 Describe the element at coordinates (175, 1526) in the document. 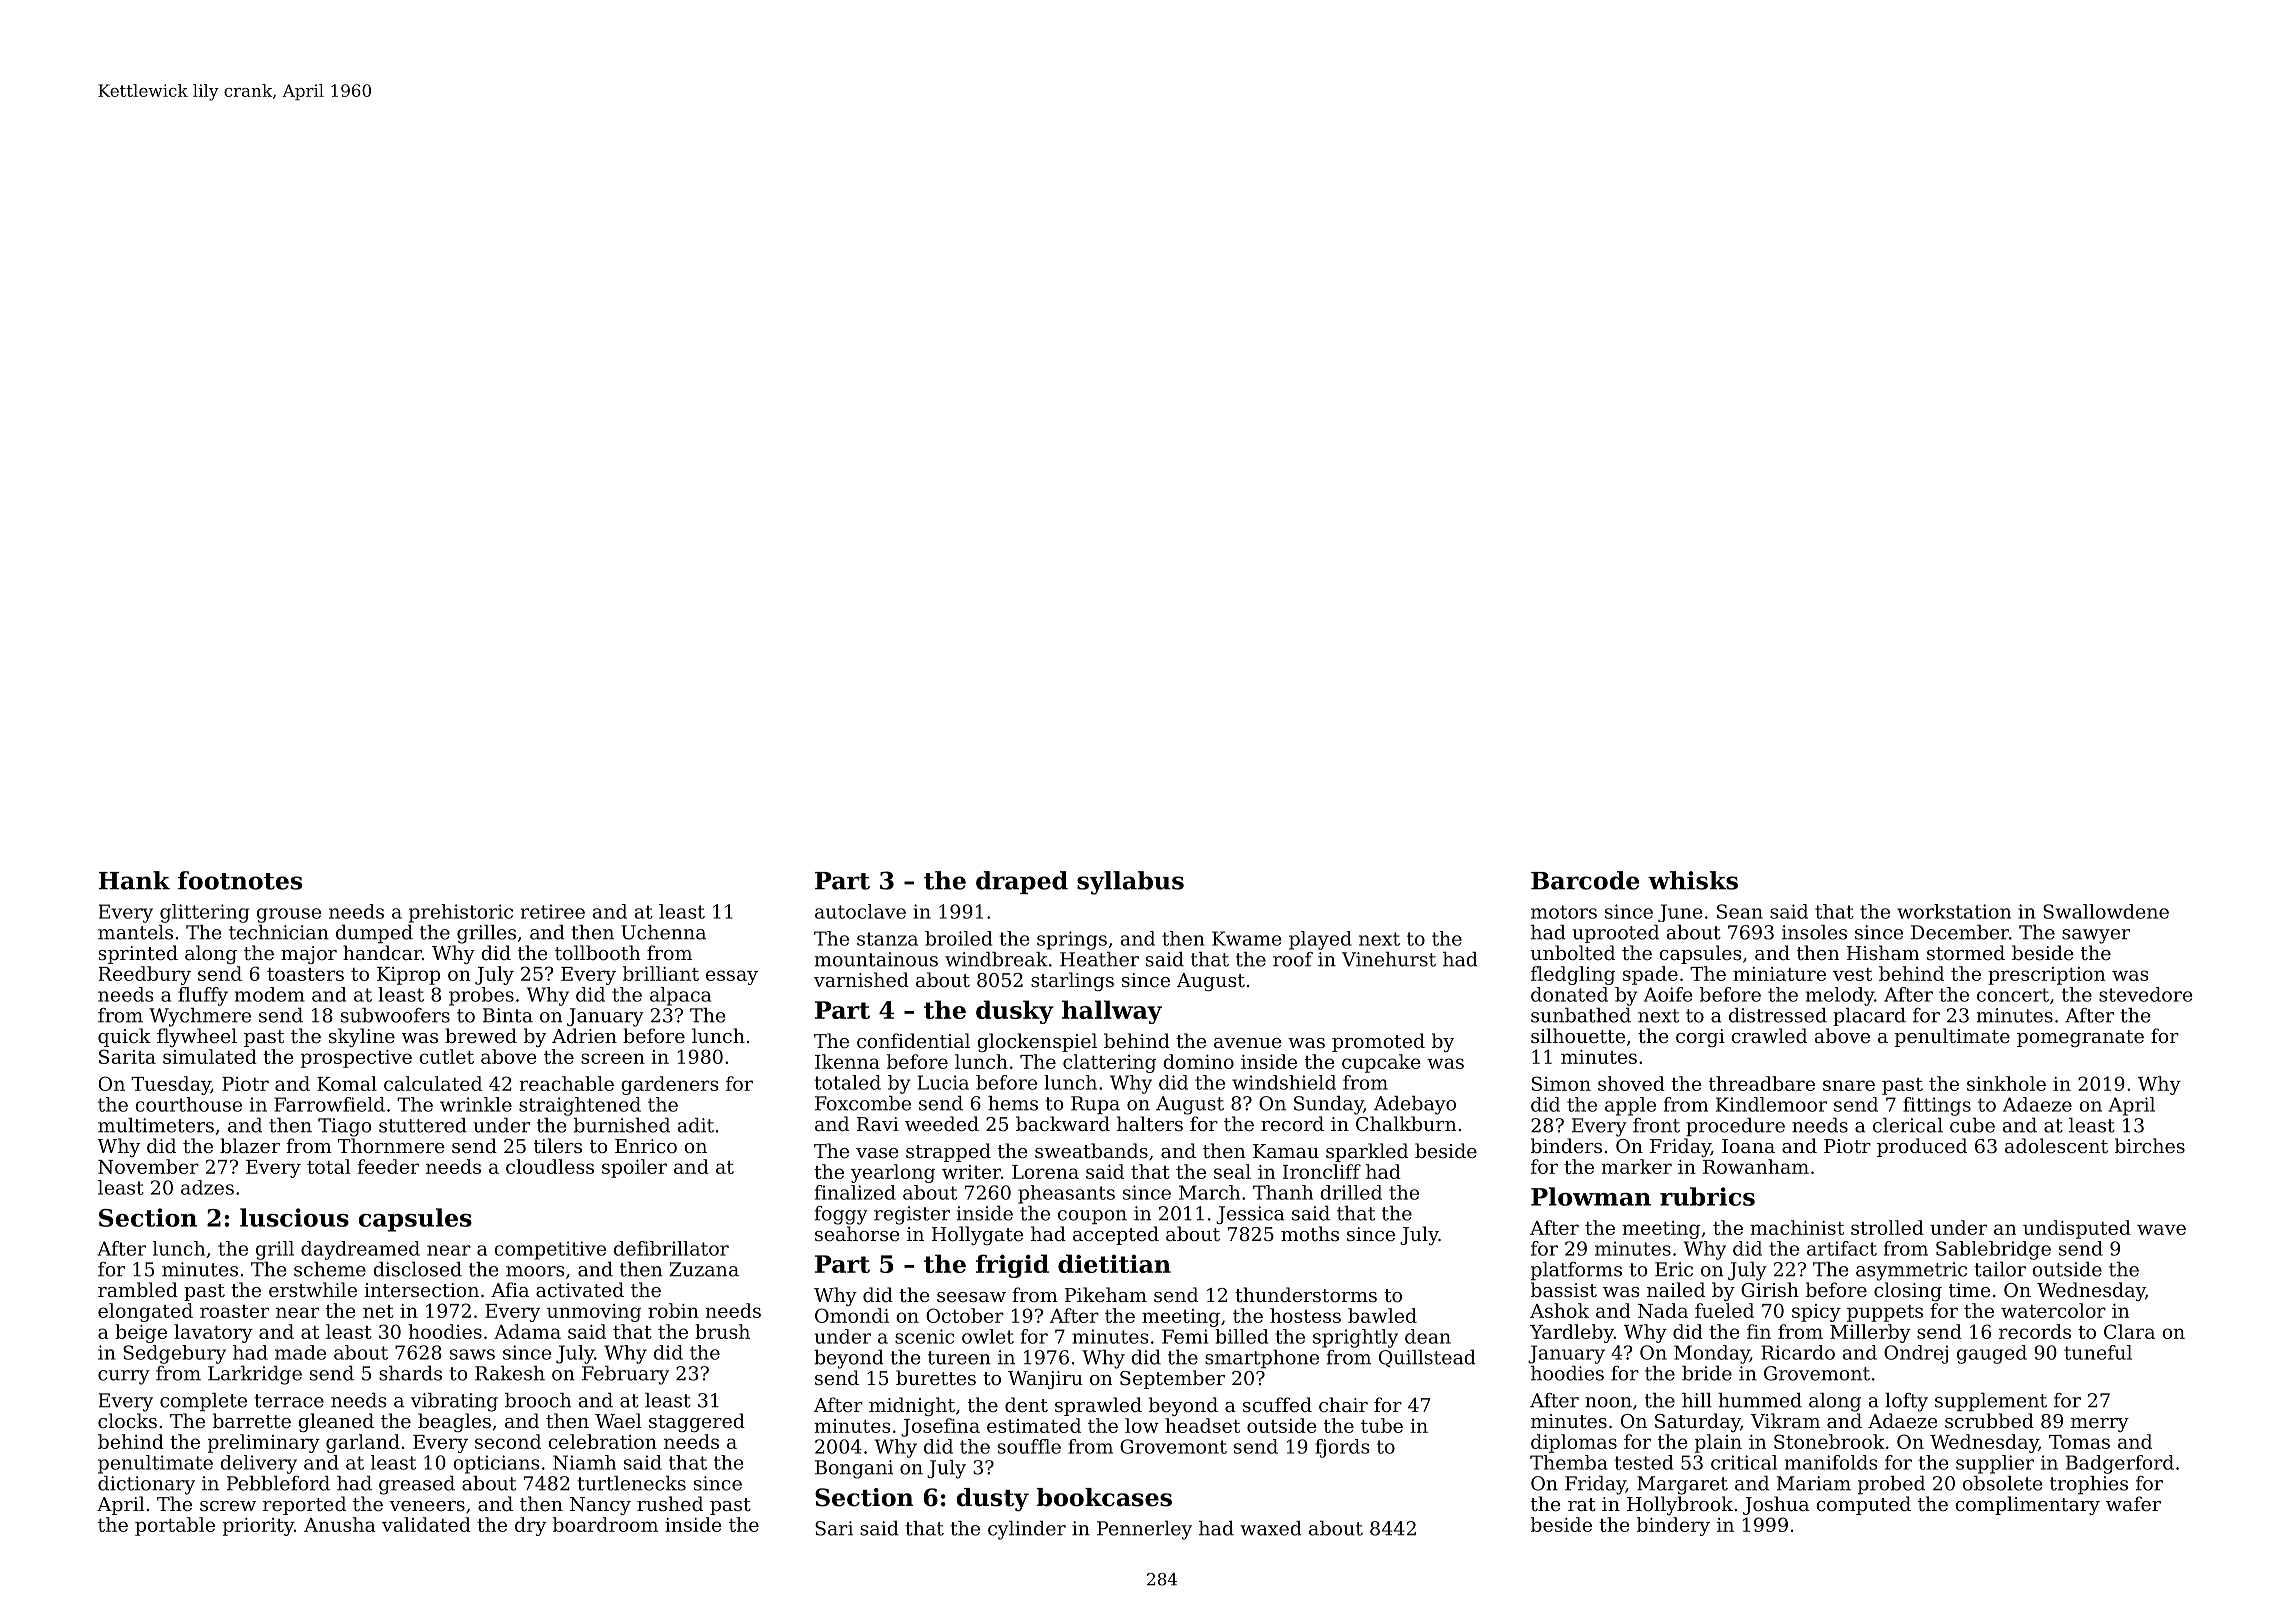

I see `portable` at that location.
